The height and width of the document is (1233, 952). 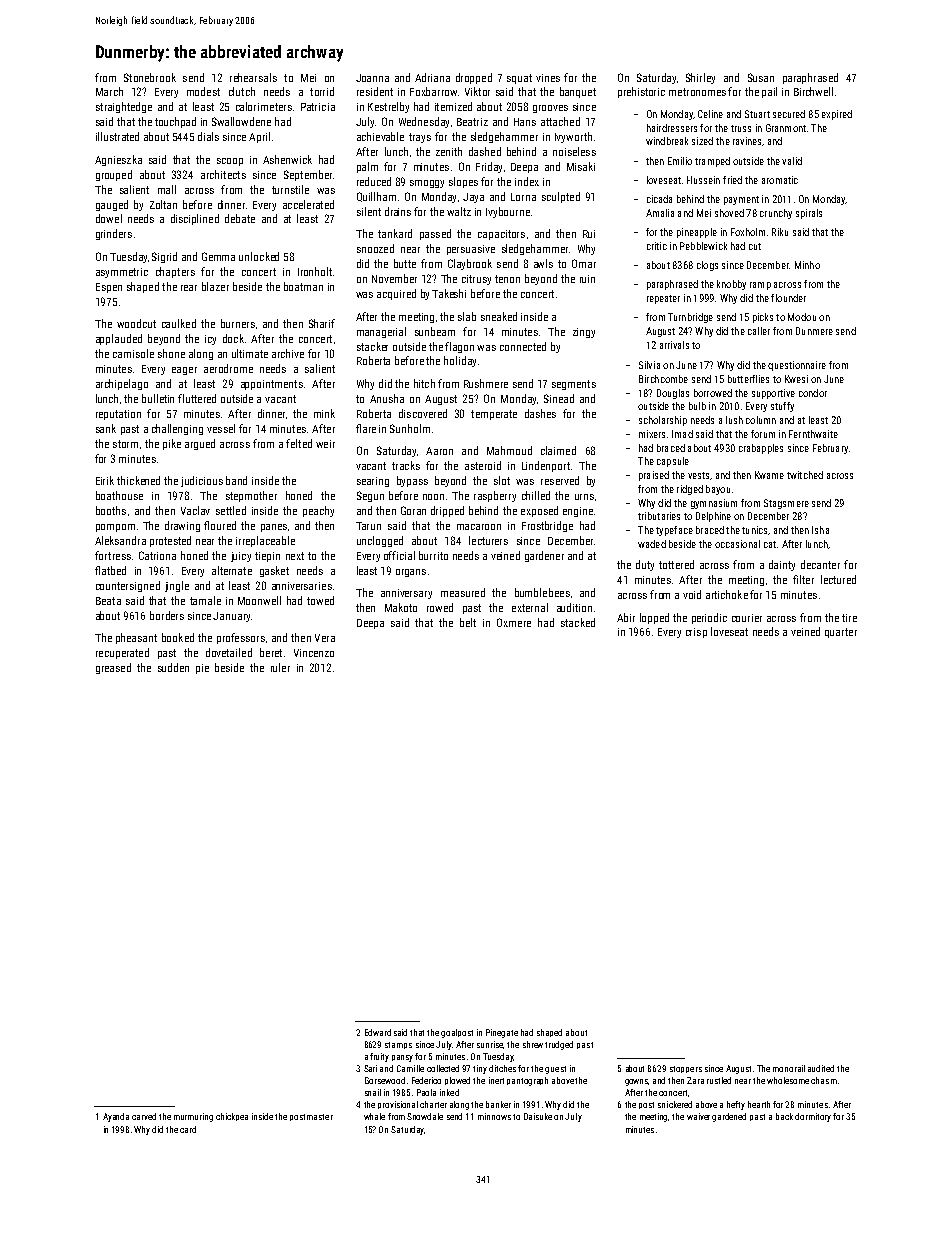 I want to click on pie, so click(x=202, y=669).
